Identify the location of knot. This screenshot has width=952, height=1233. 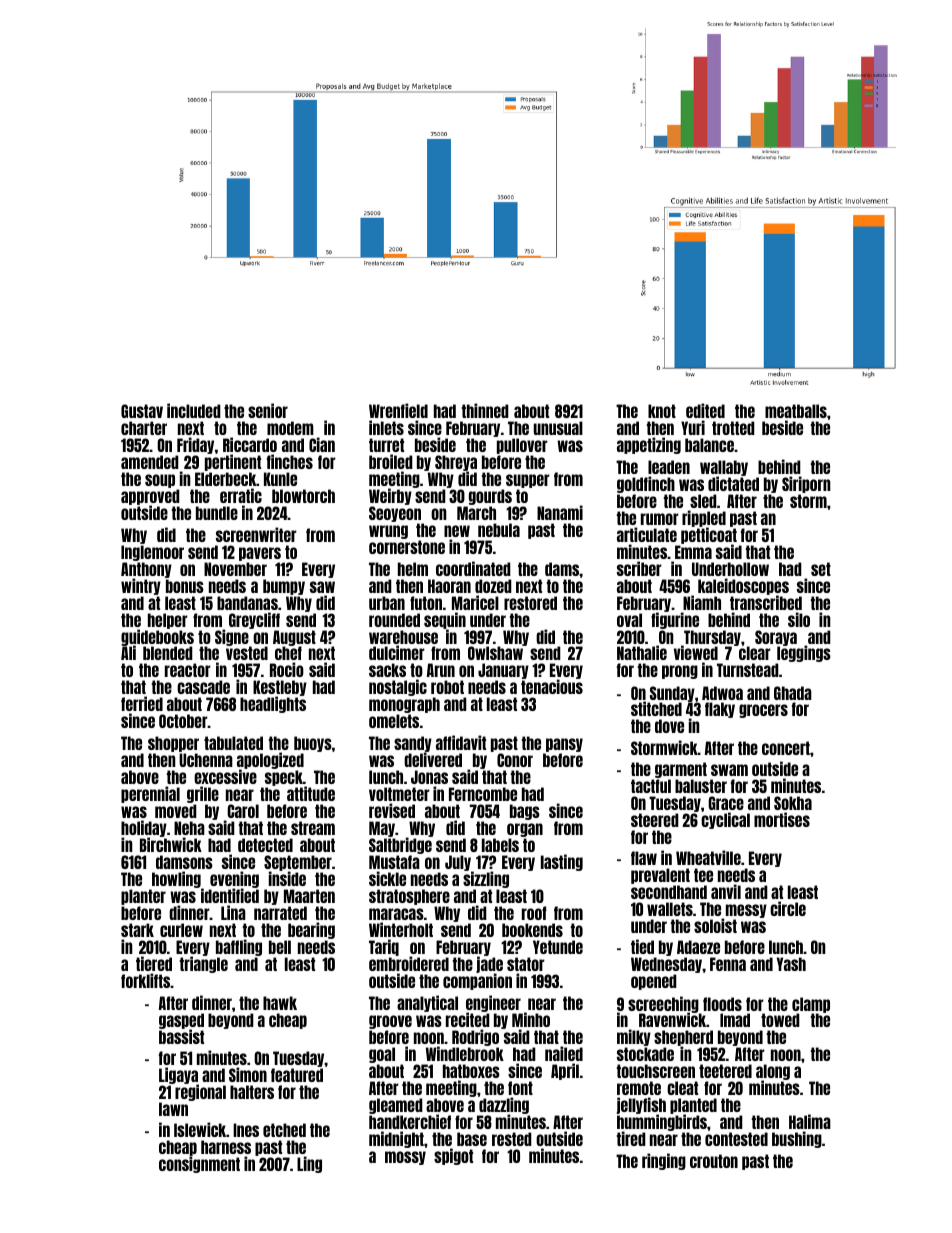
(662, 411).
